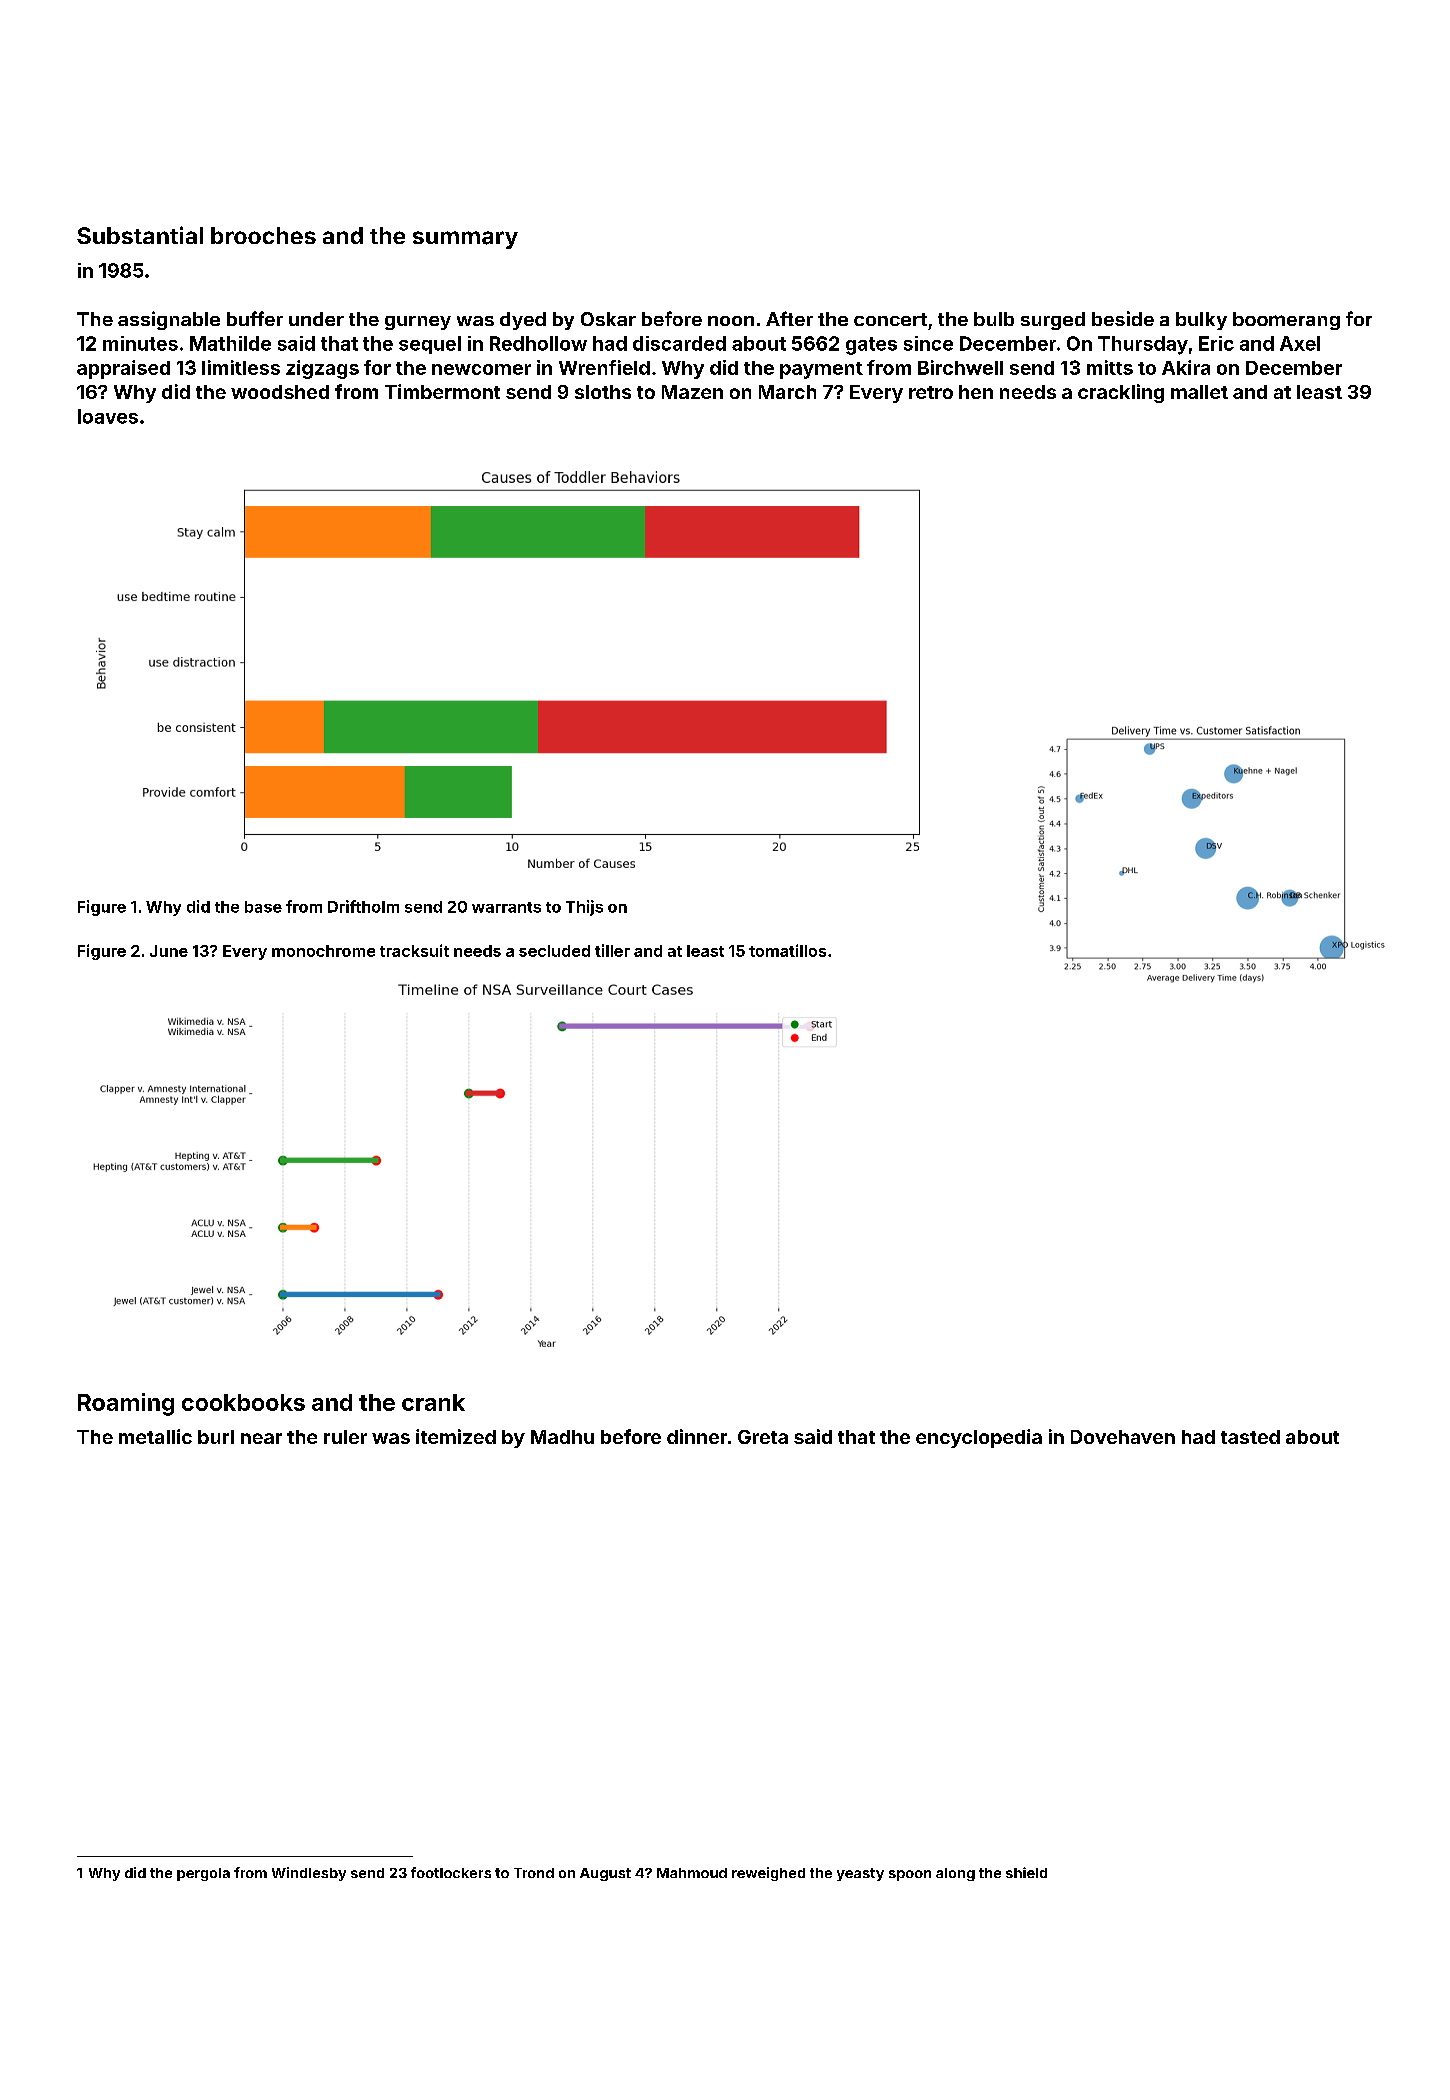  I want to click on monochrome, so click(323, 951).
